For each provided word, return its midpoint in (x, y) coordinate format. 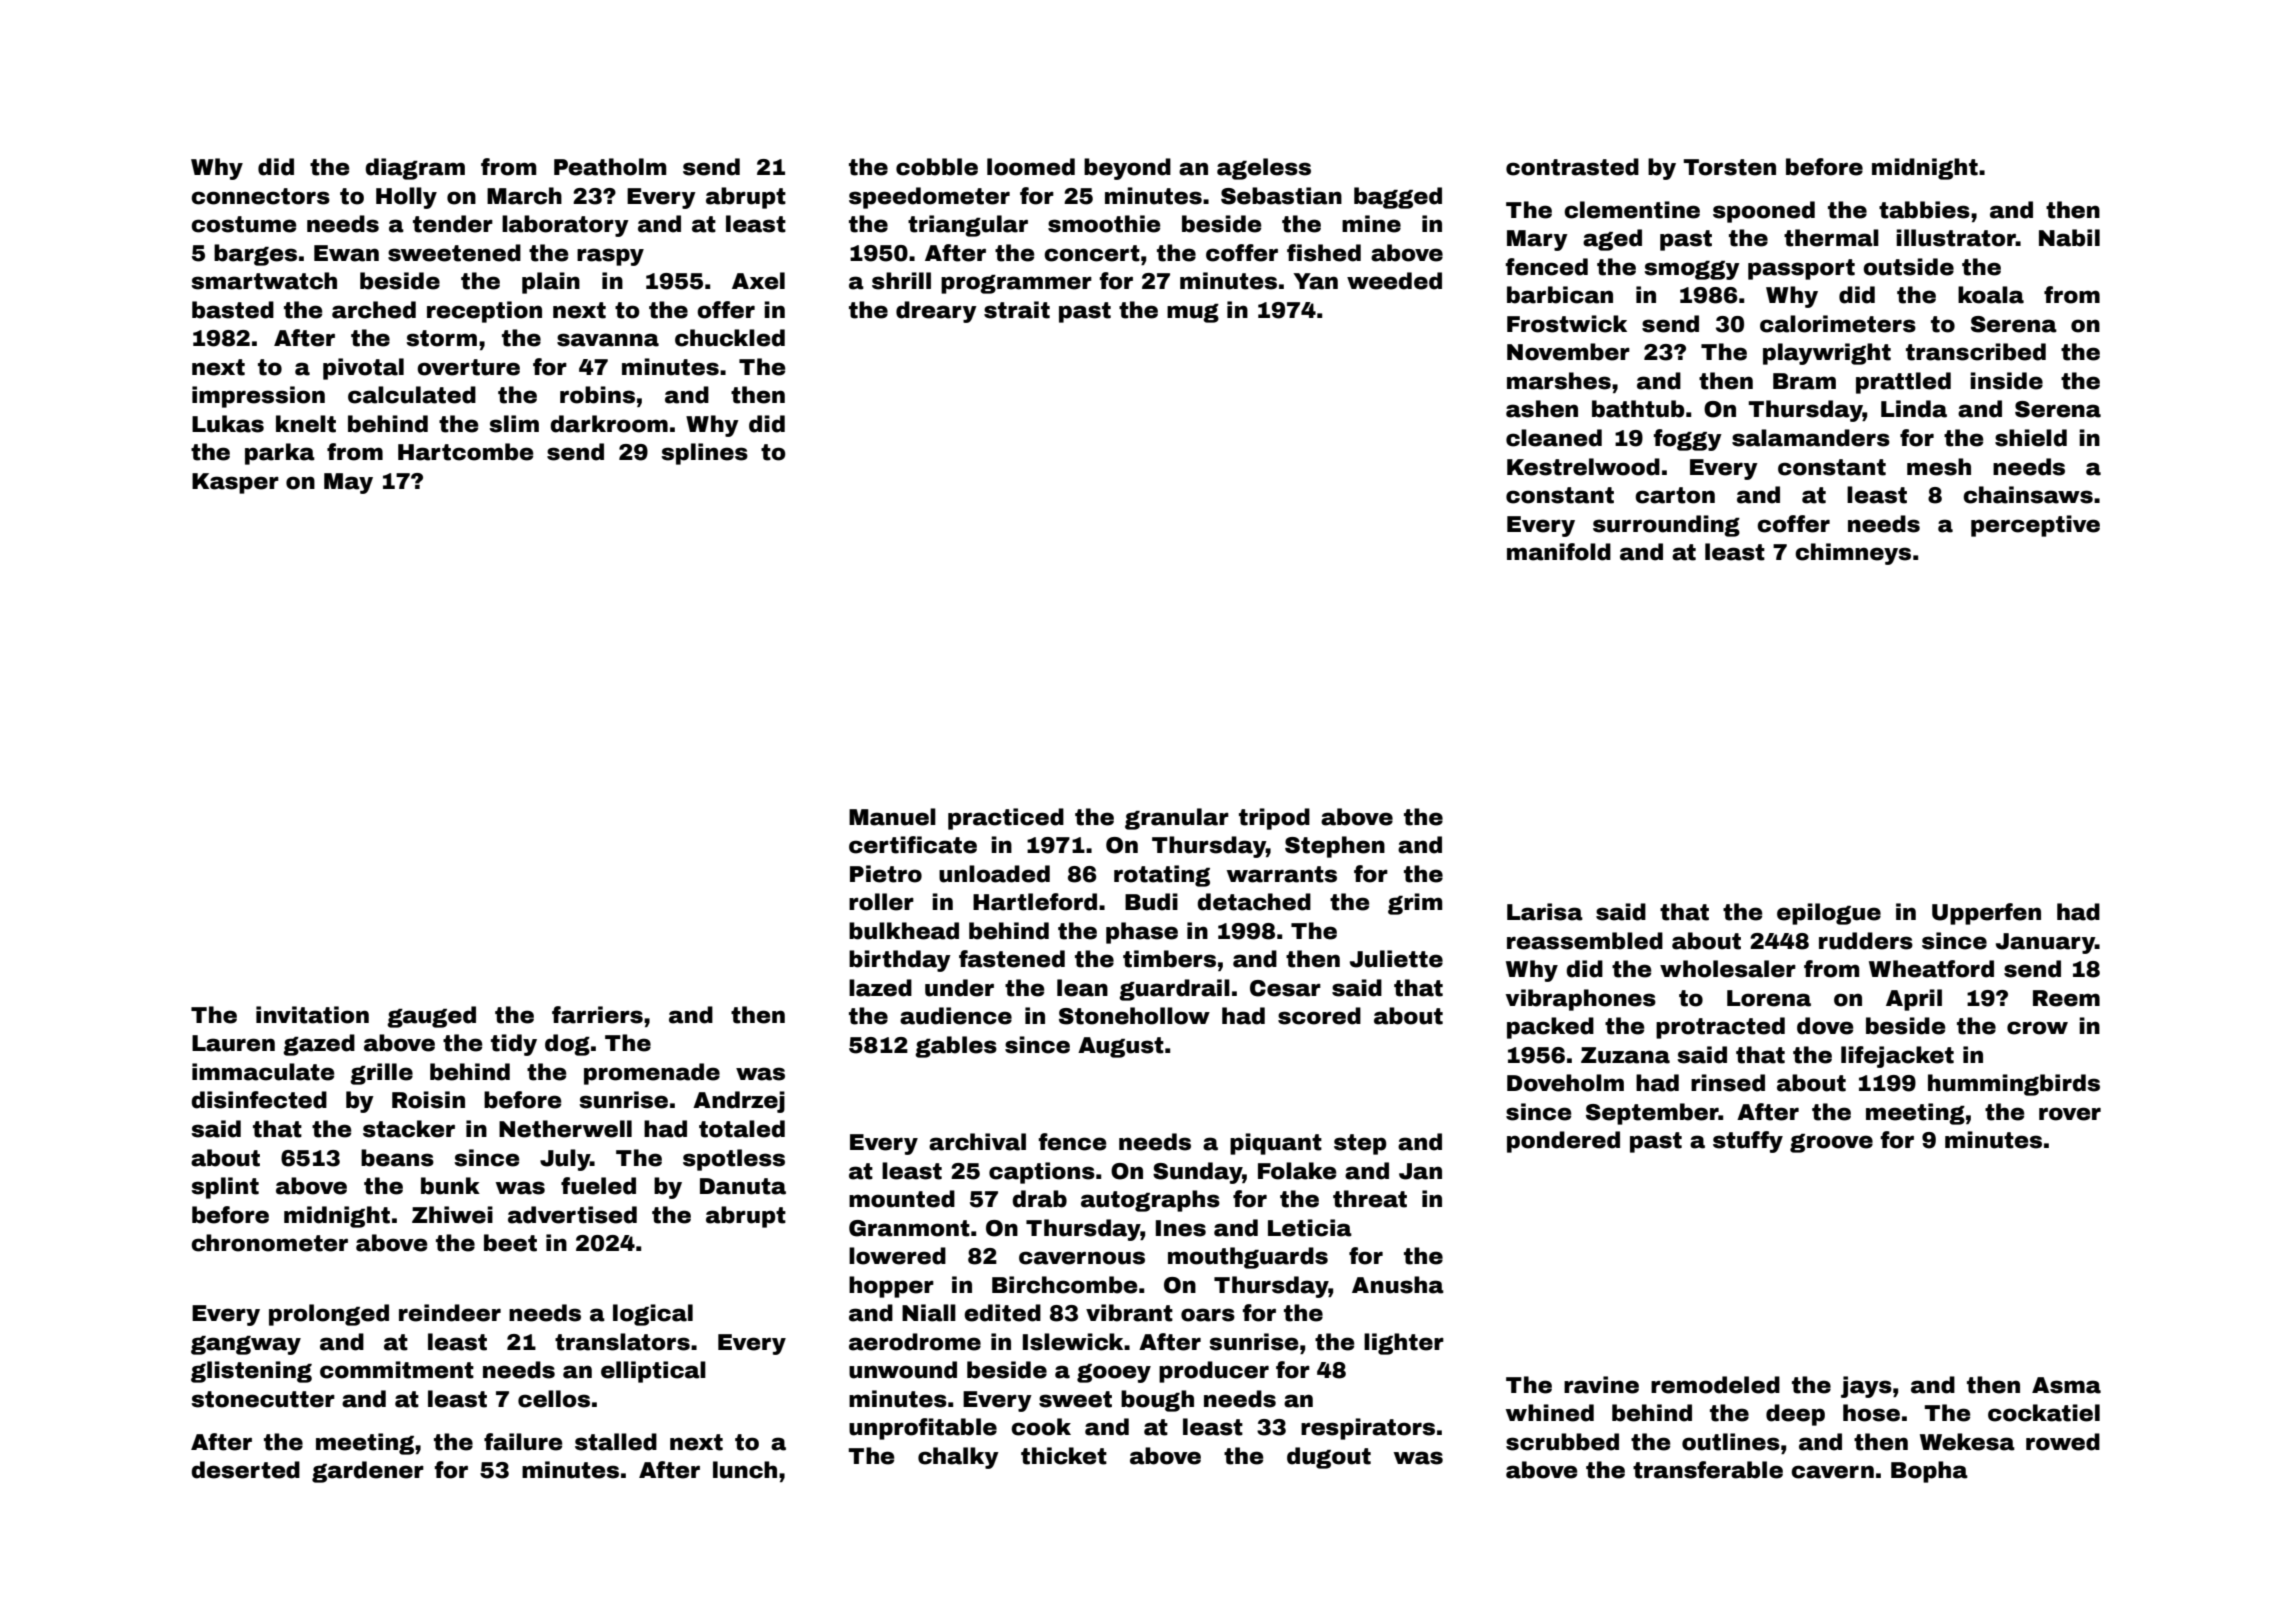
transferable (1708, 1470)
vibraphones (1581, 1000)
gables (956, 1047)
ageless (1264, 169)
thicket (1064, 1456)
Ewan (346, 253)
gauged (431, 1017)
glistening (251, 1372)
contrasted (1572, 167)
